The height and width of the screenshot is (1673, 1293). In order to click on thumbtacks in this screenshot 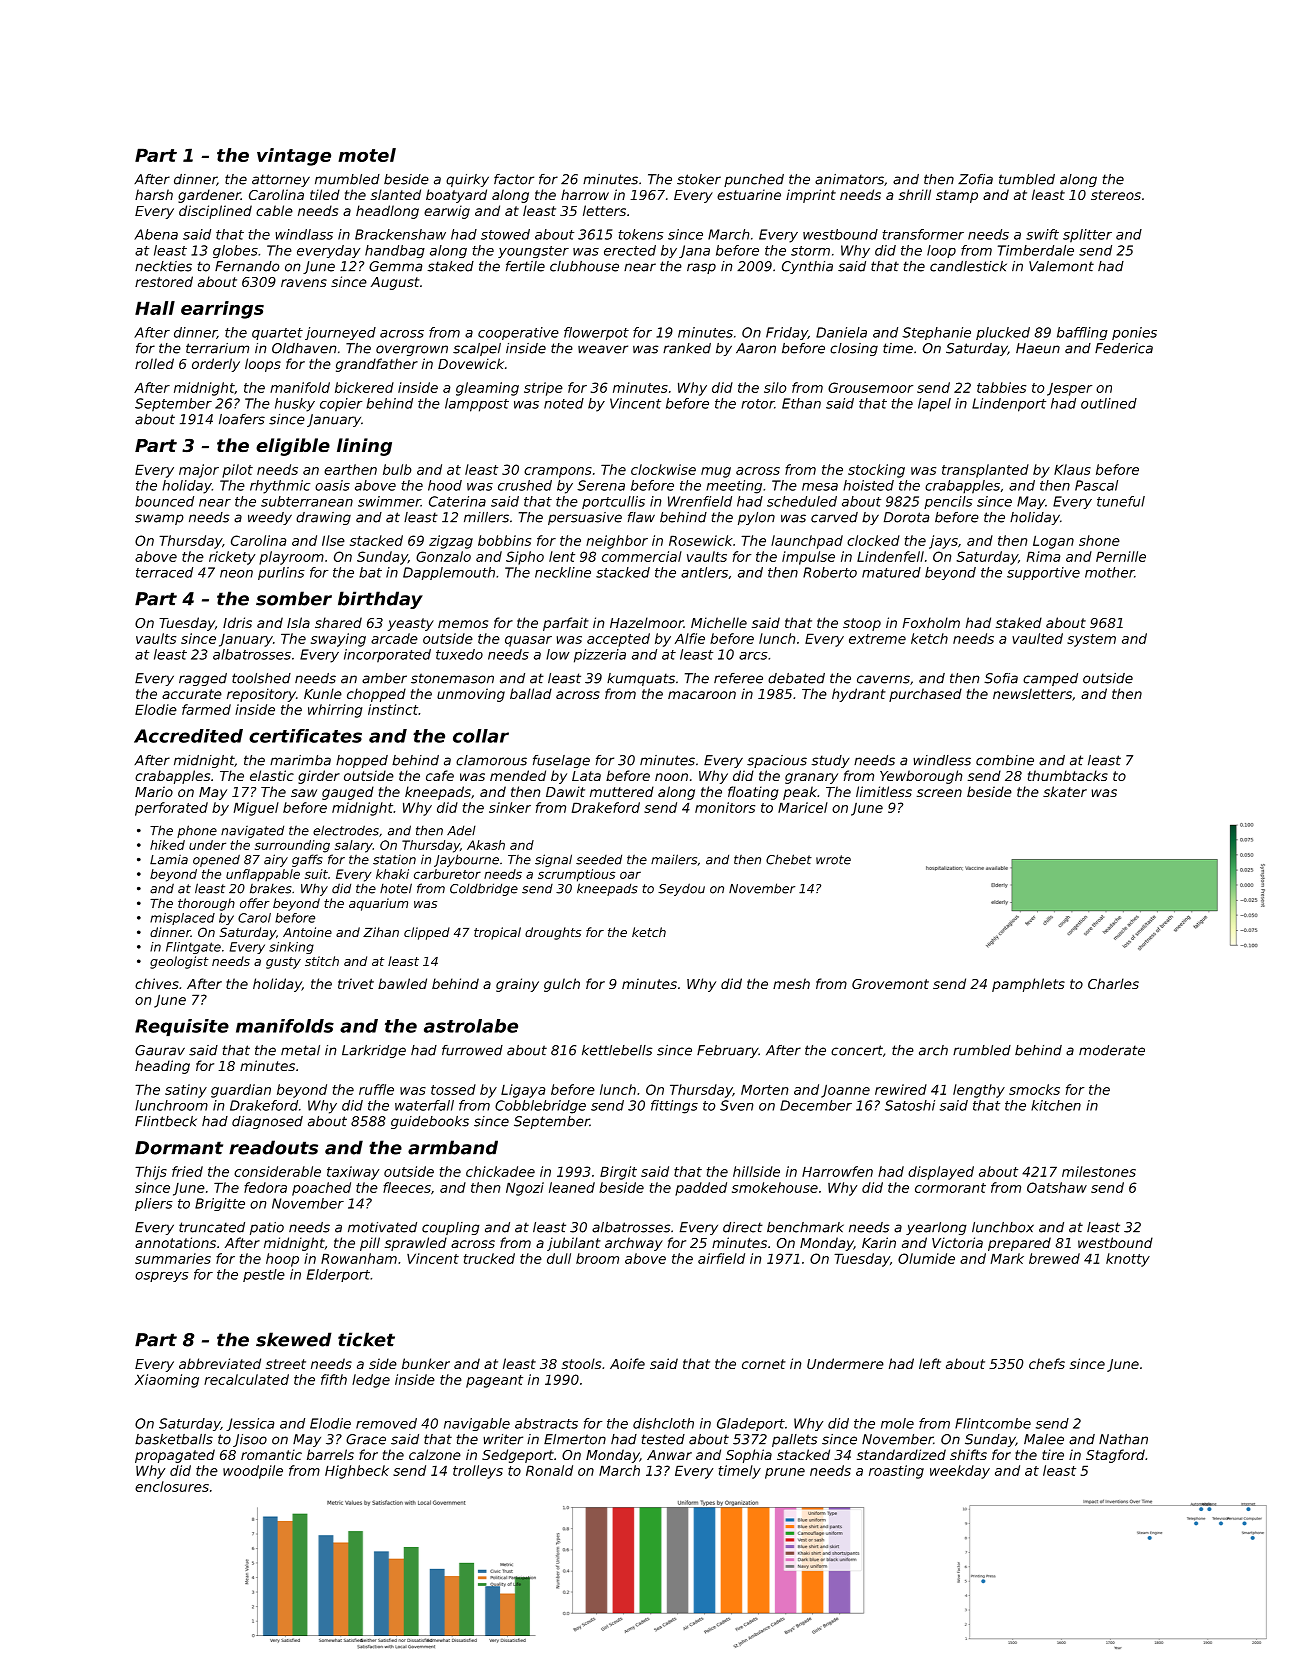, I will do `click(1068, 775)`.
